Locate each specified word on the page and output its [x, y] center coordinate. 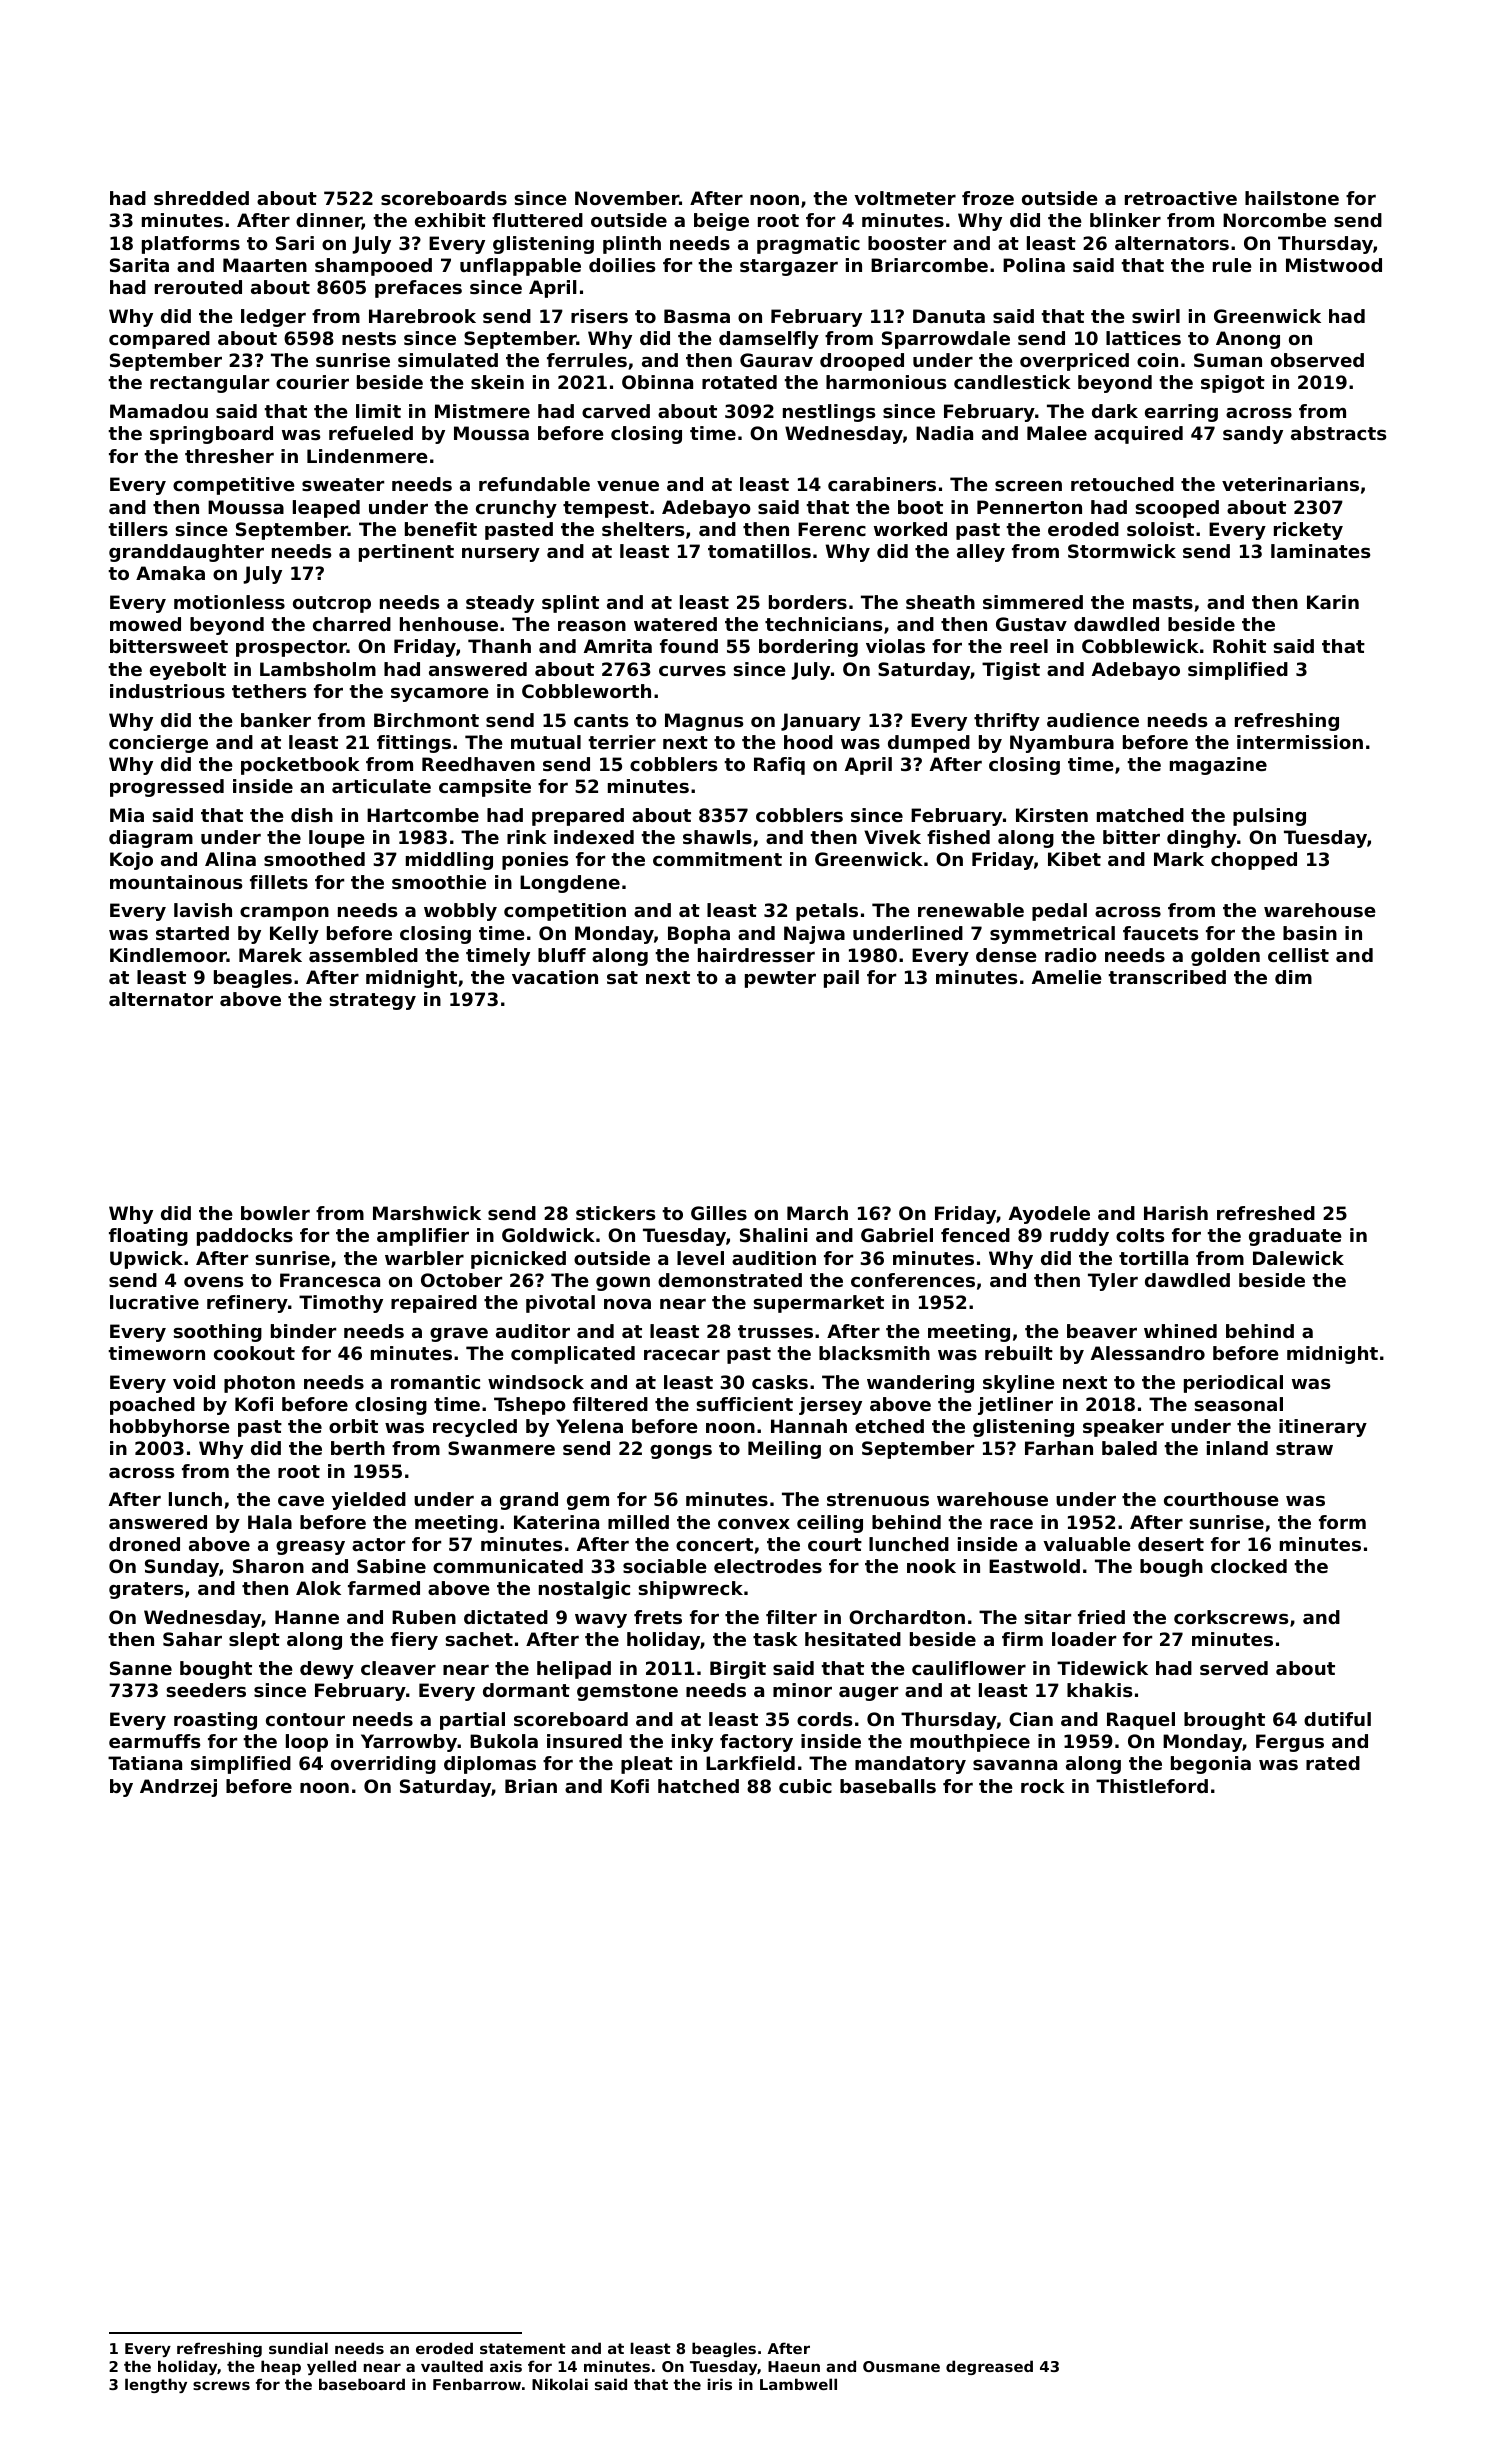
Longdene [570, 884]
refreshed [1266, 1213]
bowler [275, 1213]
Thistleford [1152, 1786]
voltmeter [905, 198]
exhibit [450, 220]
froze [988, 198]
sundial [298, 2348]
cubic [805, 1786]
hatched [698, 1786]
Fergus [1290, 1743]
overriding [383, 1765]
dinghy [1202, 839]
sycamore [440, 695]
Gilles [719, 1213]
